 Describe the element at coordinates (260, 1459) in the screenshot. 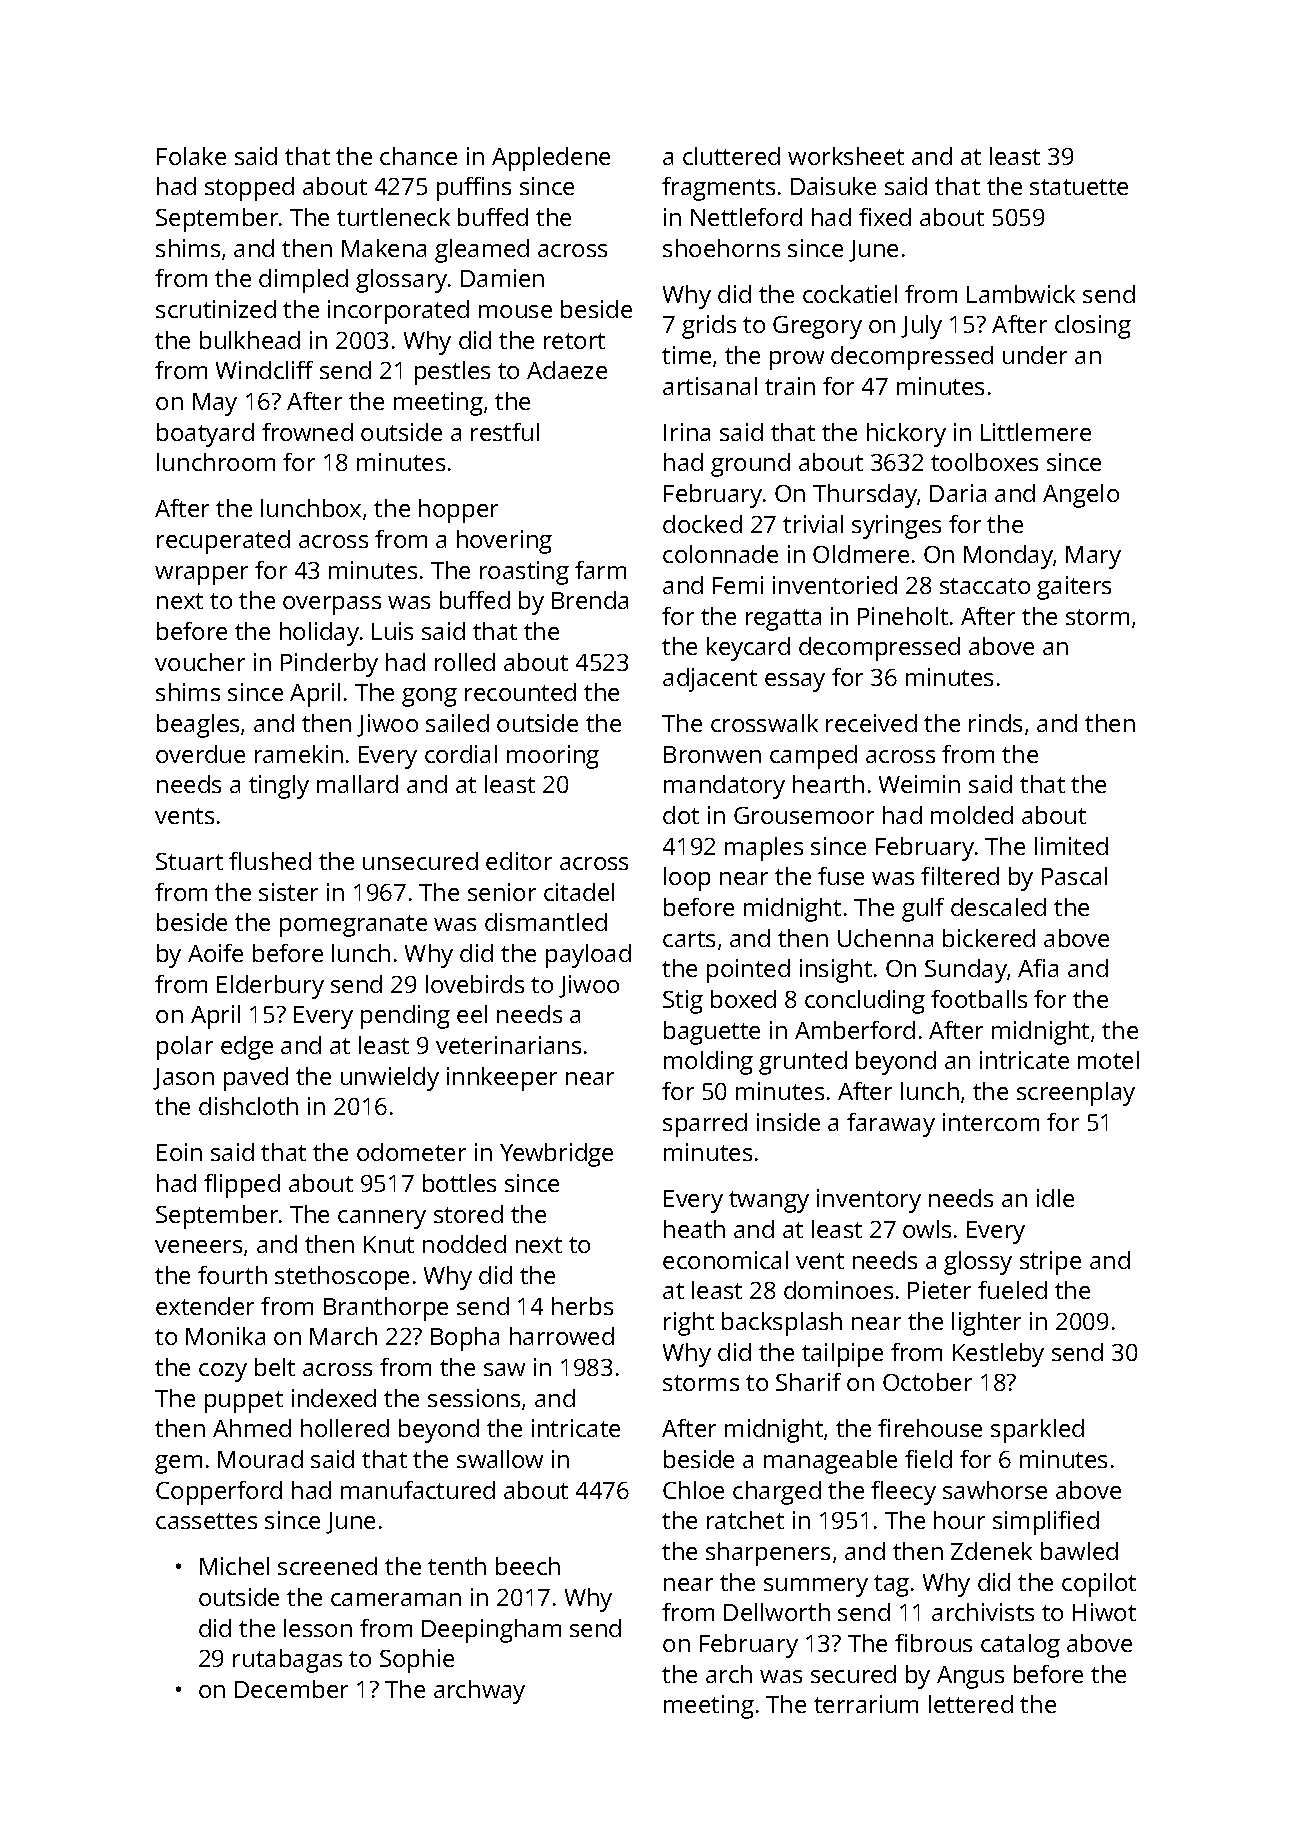

I see `Mourad` at that location.
